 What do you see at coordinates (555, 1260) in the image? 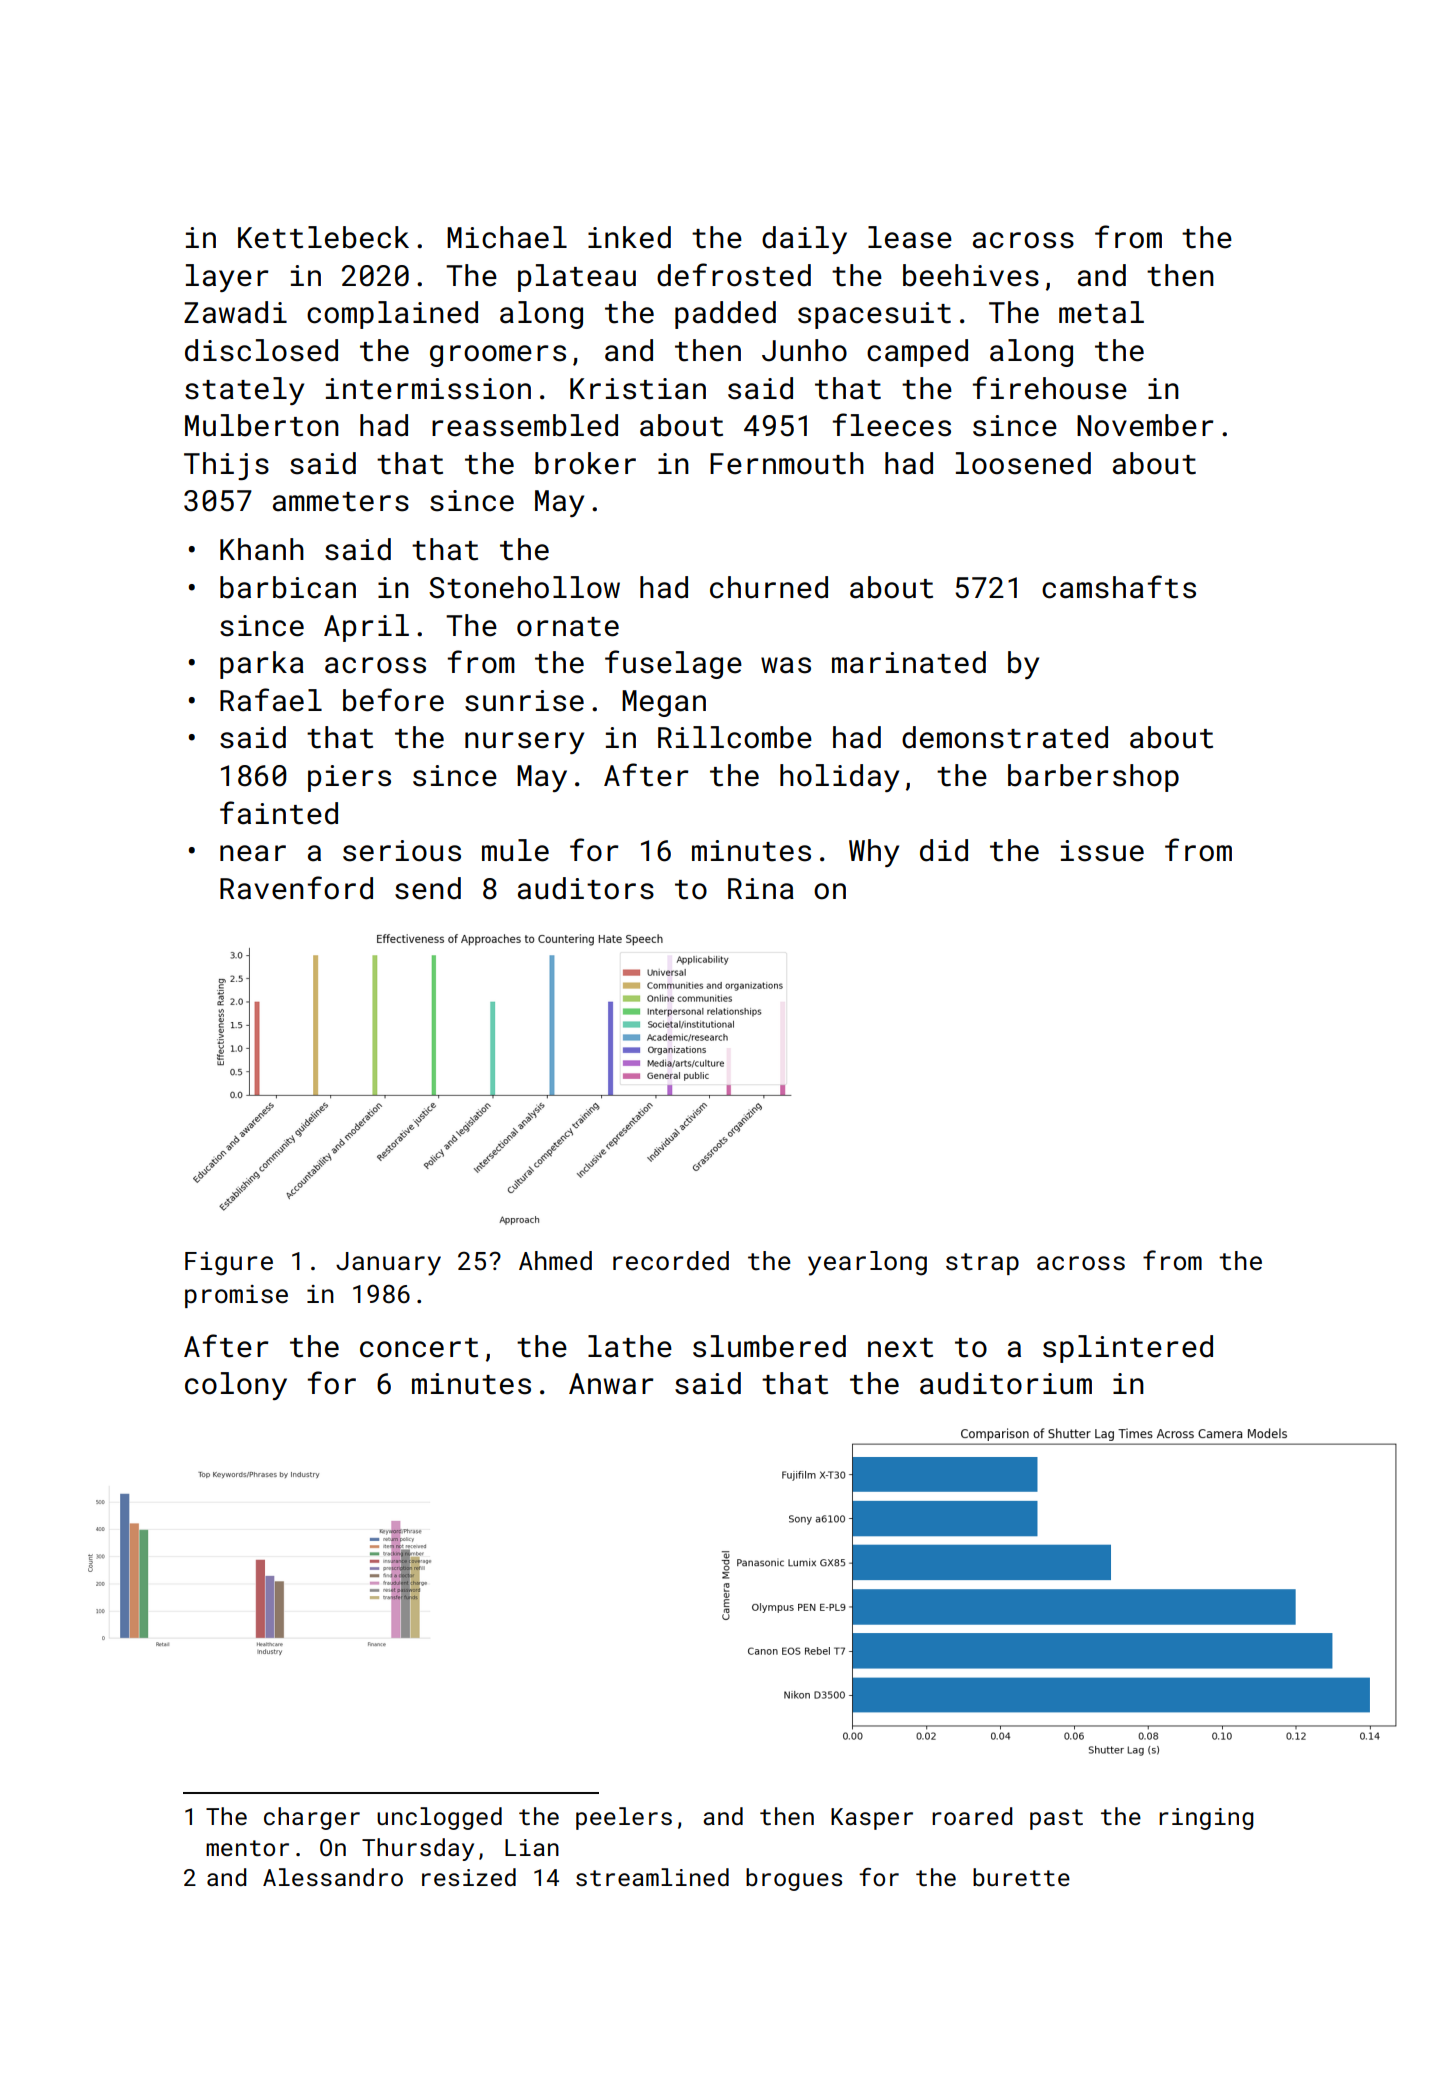
I see `Ahmed` at bounding box center [555, 1260].
